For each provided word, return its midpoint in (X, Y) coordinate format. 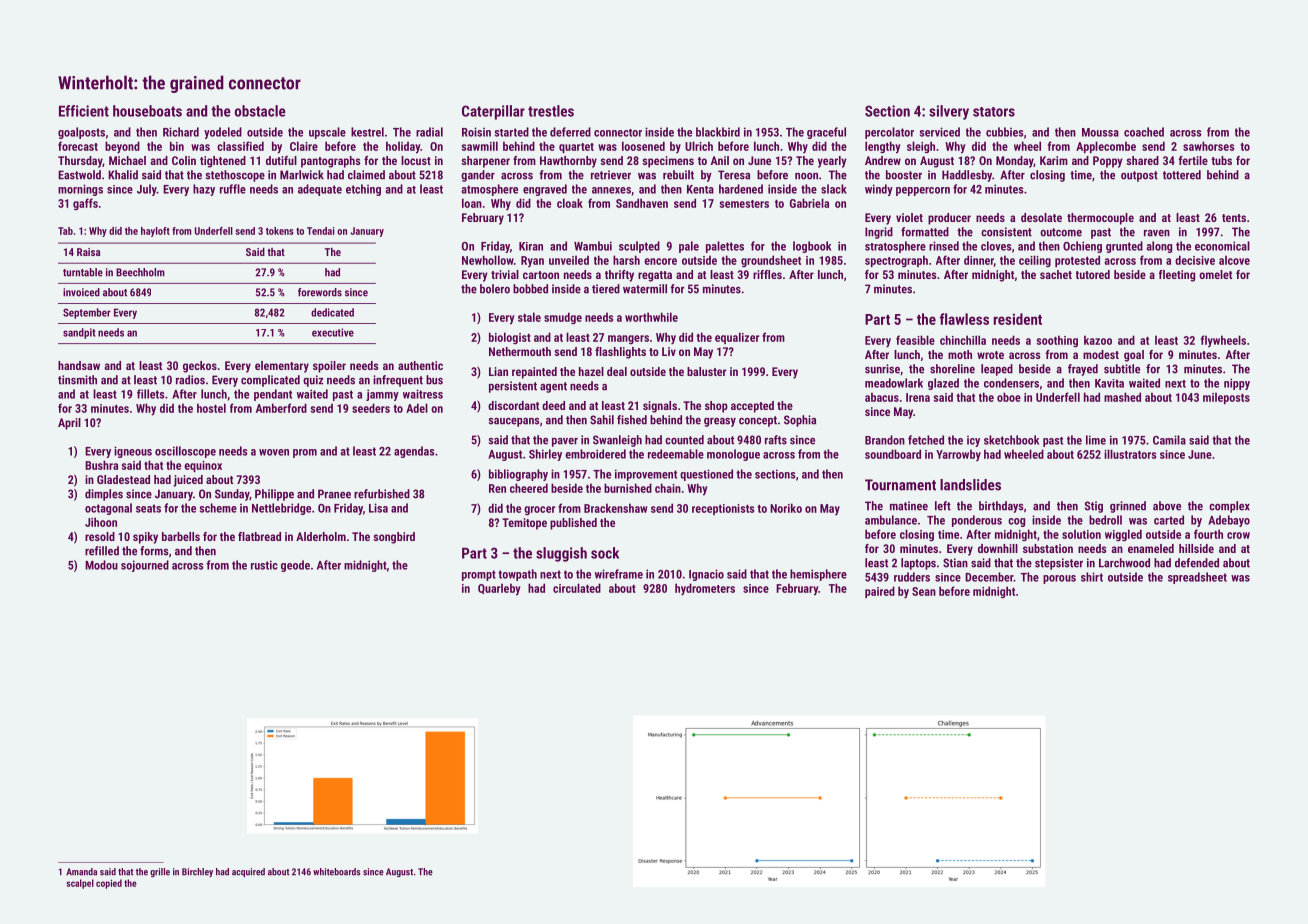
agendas (414, 452)
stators (994, 112)
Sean (924, 591)
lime (1096, 440)
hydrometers (705, 589)
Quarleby (499, 589)
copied (109, 884)
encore (660, 261)
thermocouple (1100, 219)
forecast (78, 146)
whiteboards (336, 872)
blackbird (718, 132)
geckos (200, 367)
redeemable (676, 454)
